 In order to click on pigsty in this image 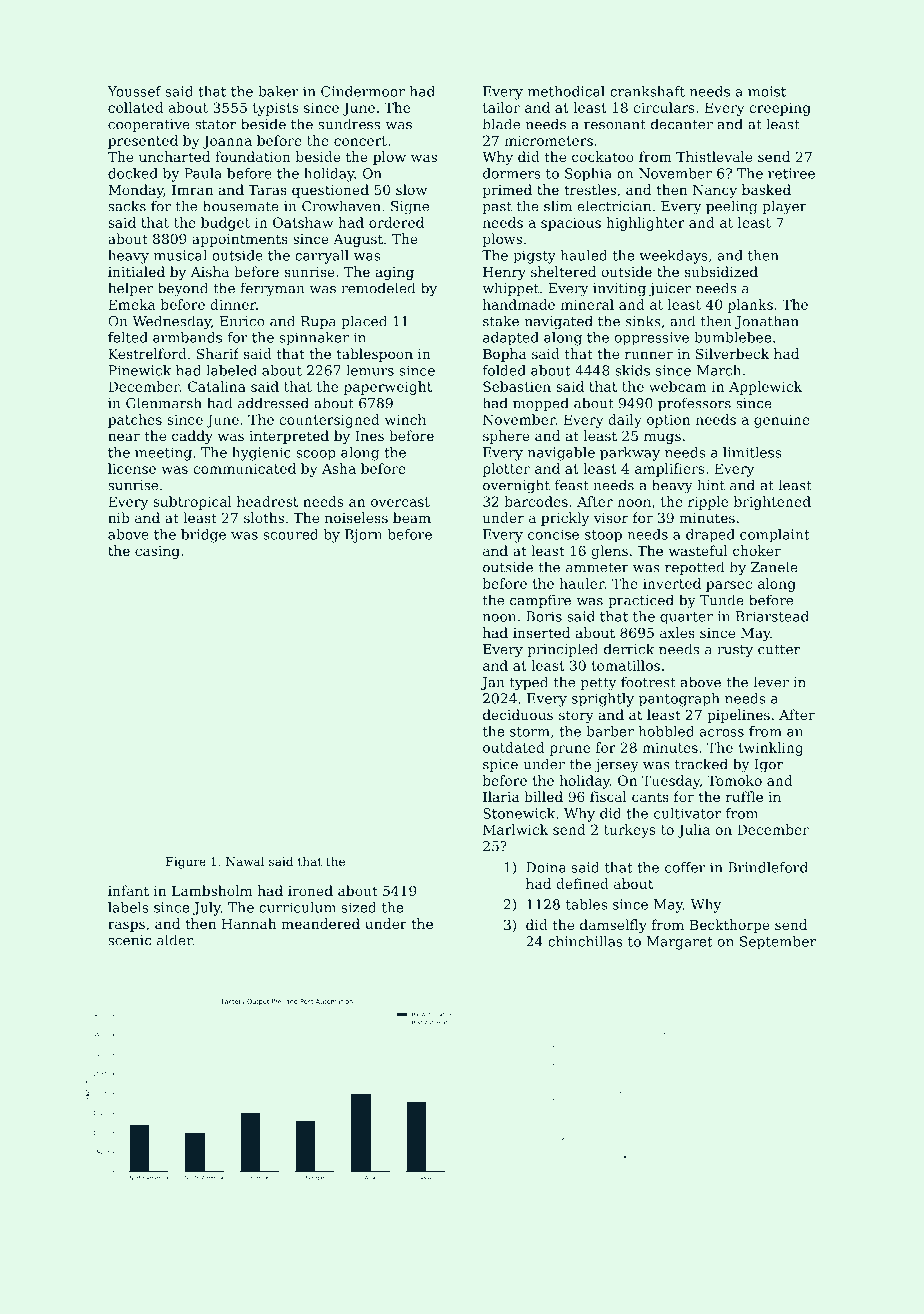, I will do `click(534, 257)`.
